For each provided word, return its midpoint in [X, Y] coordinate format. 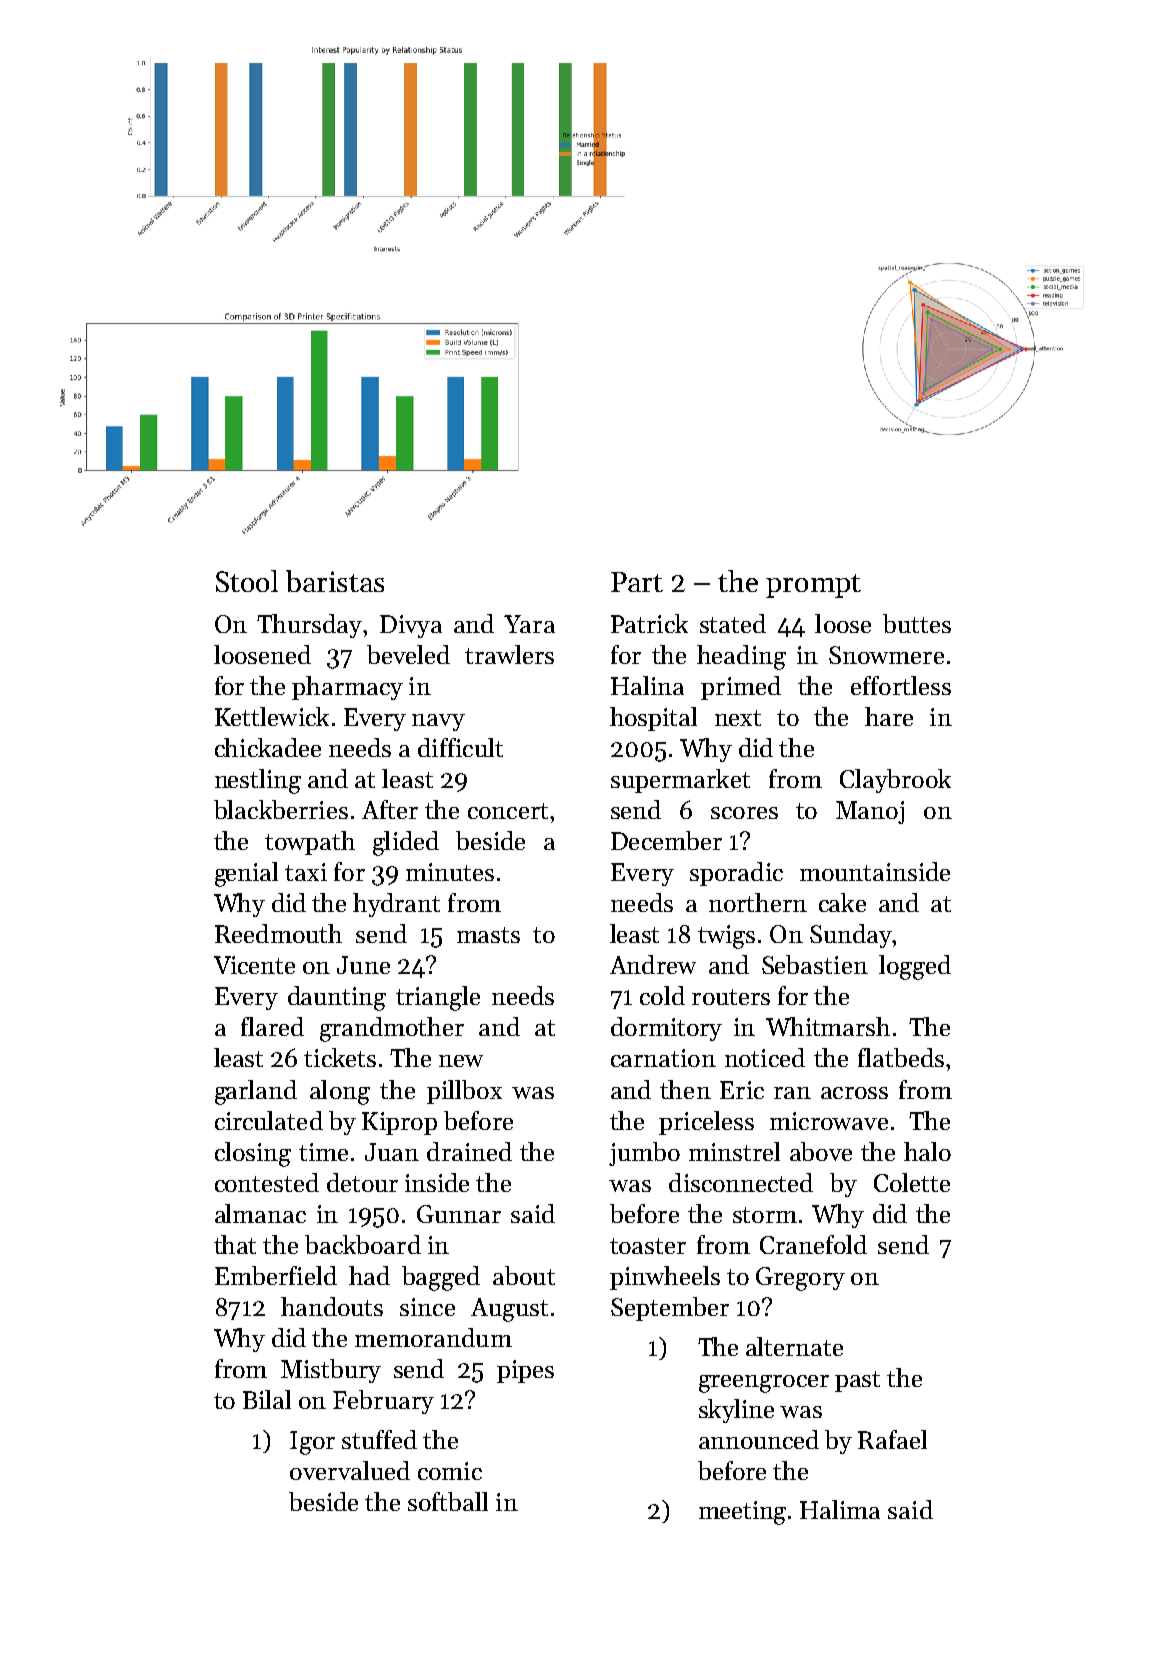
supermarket [680, 781]
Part [637, 582]
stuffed [379, 1439]
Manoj [870, 812]
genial [246, 874]
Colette [912, 1182]
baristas [335, 581]
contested [267, 1182]
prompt [813, 586]
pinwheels [665, 1278]
